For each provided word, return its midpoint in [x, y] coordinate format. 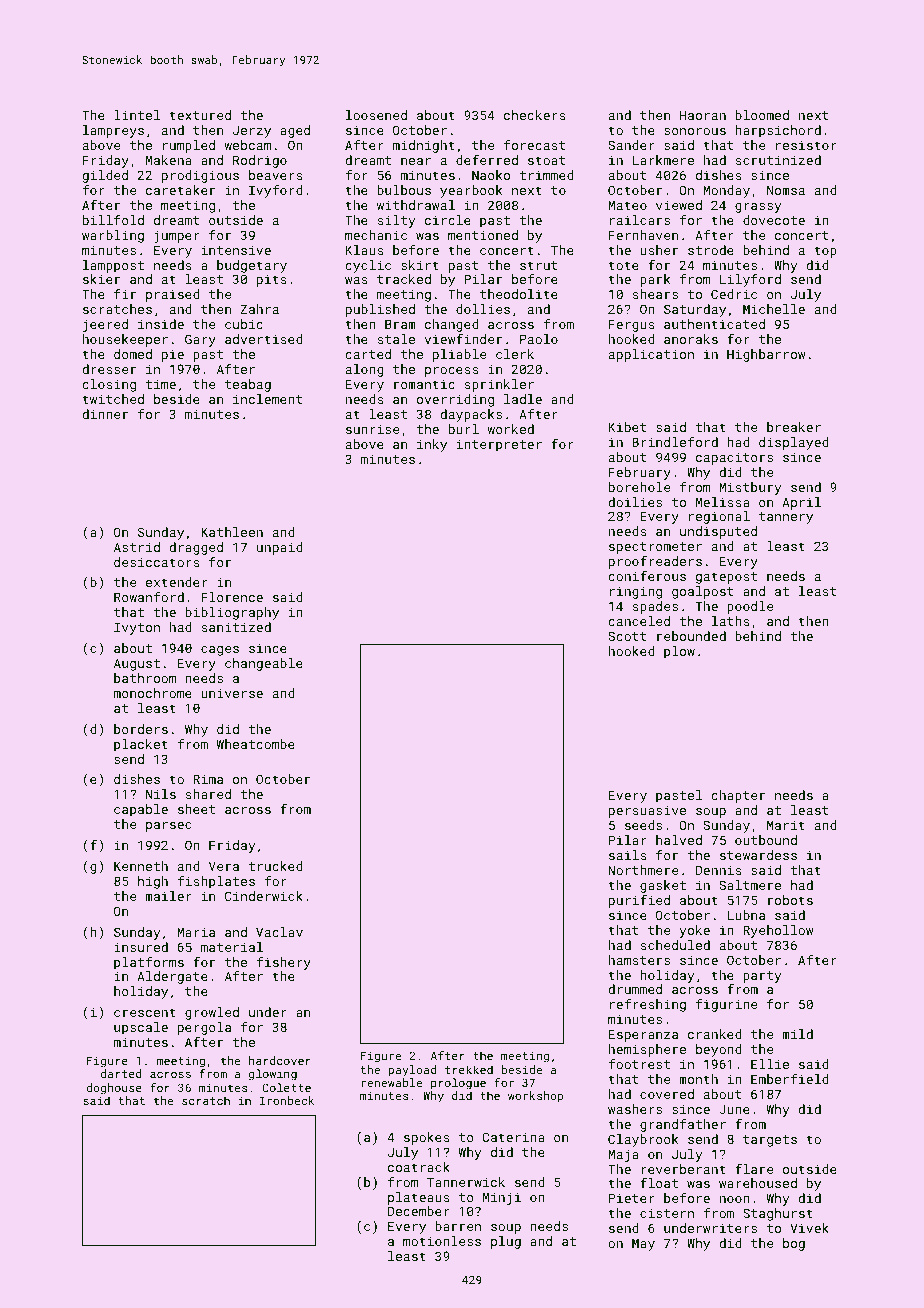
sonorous [695, 131]
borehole [639, 487]
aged [295, 131]
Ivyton [137, 628]
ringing [636, 592]
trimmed [547, 175]
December [419, 1211]
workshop [535, 1097]
